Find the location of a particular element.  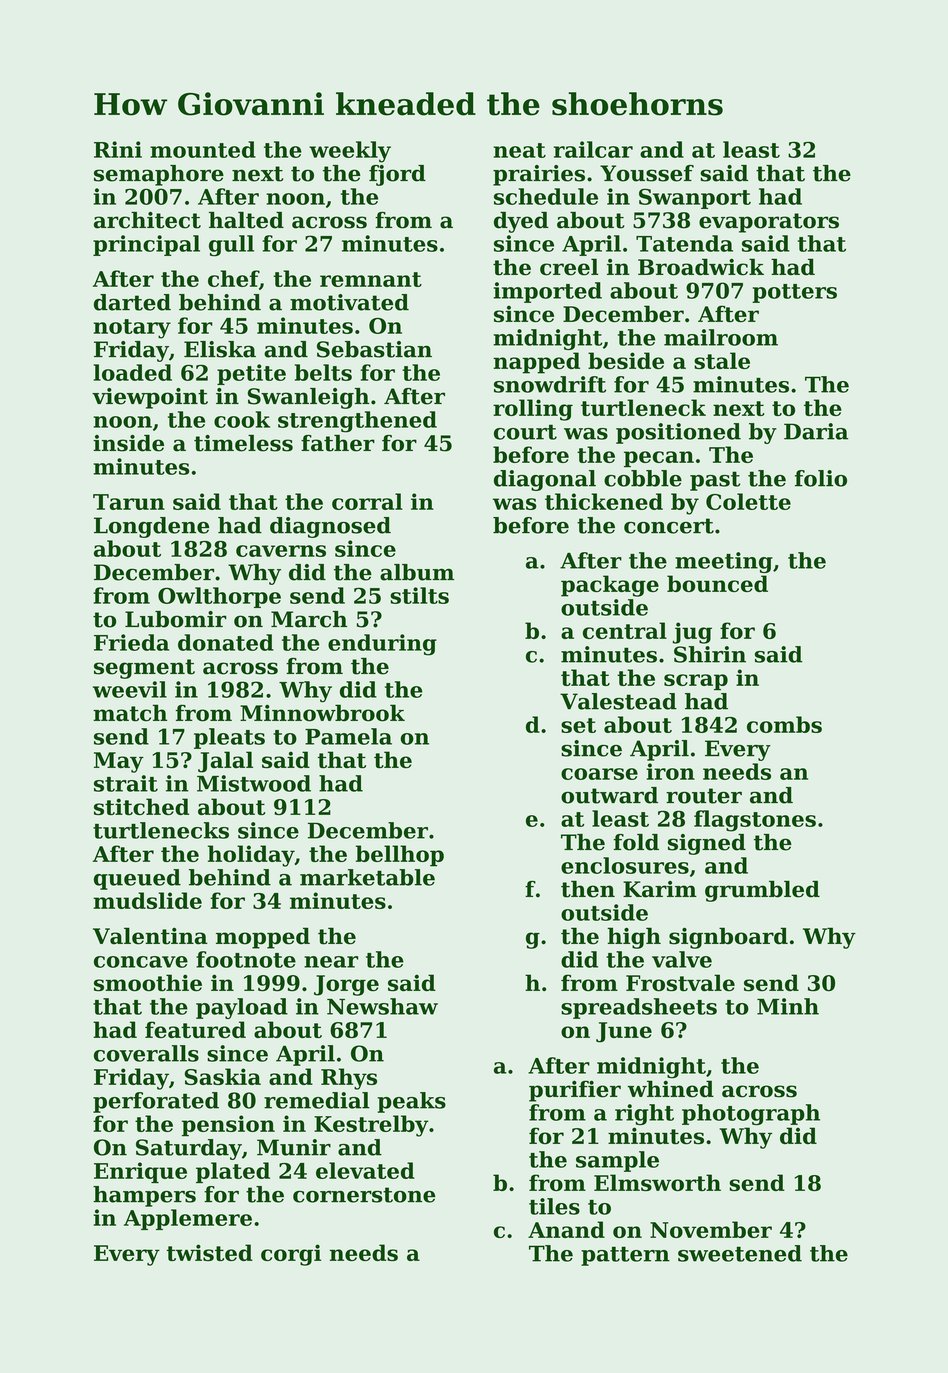

pleats is located at coordinates (229, 738).
